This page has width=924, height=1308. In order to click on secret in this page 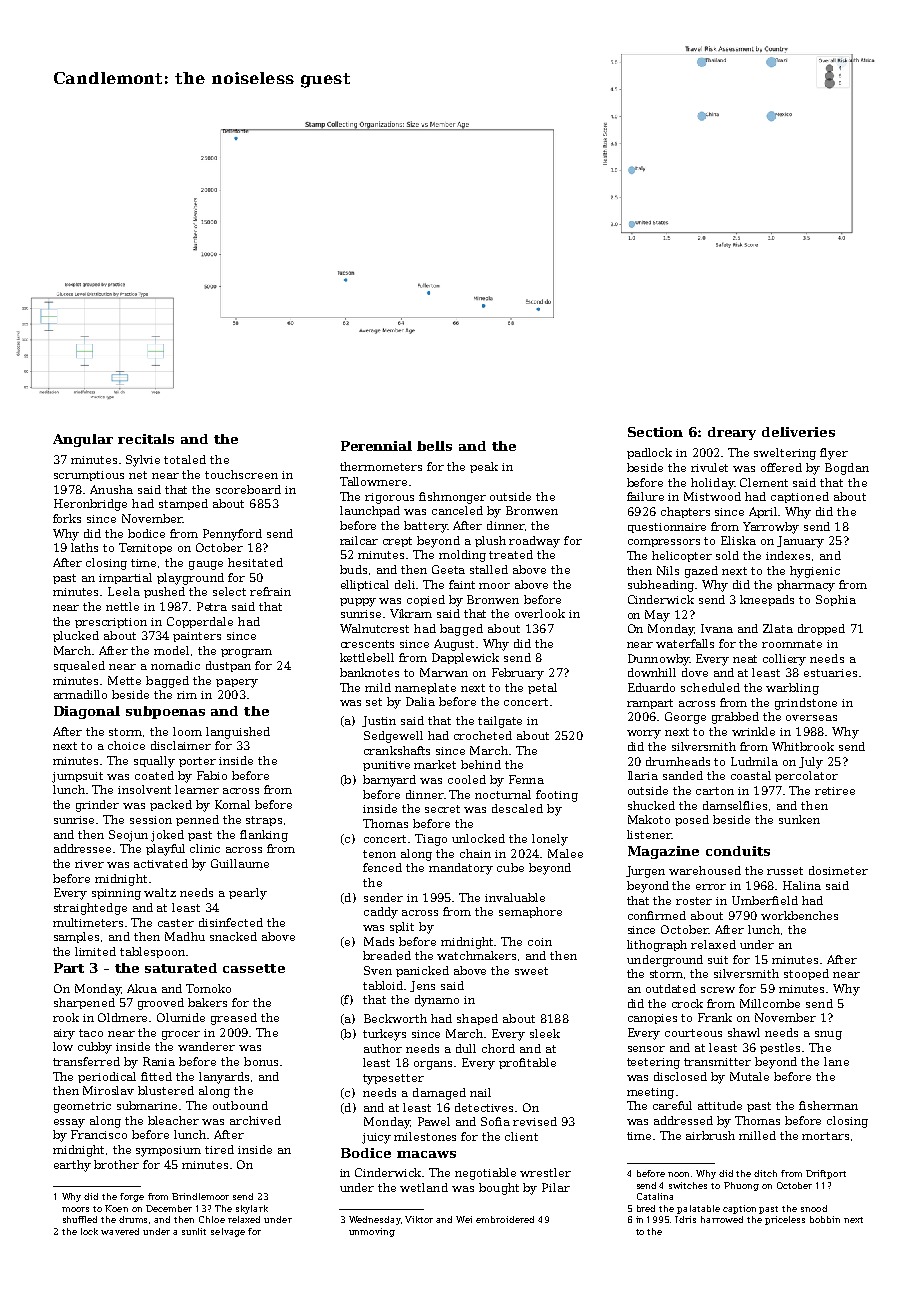, I will do `click(442, 809)`.
